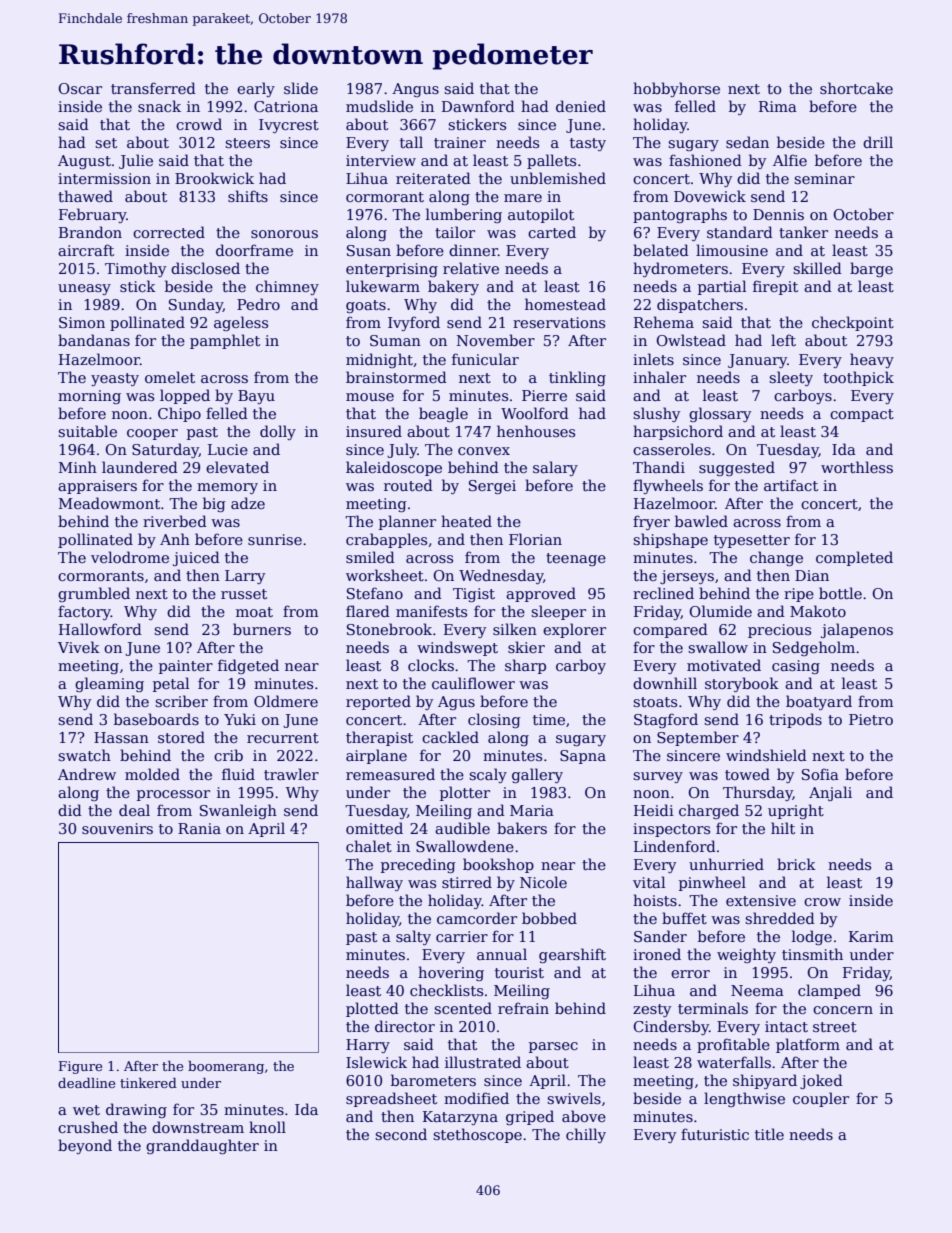 Image resolution: width=952 pixels, height=1233 pixels. Describe the element at coordinates (484, 451) in the screenshot. I see `convex` at that location.
